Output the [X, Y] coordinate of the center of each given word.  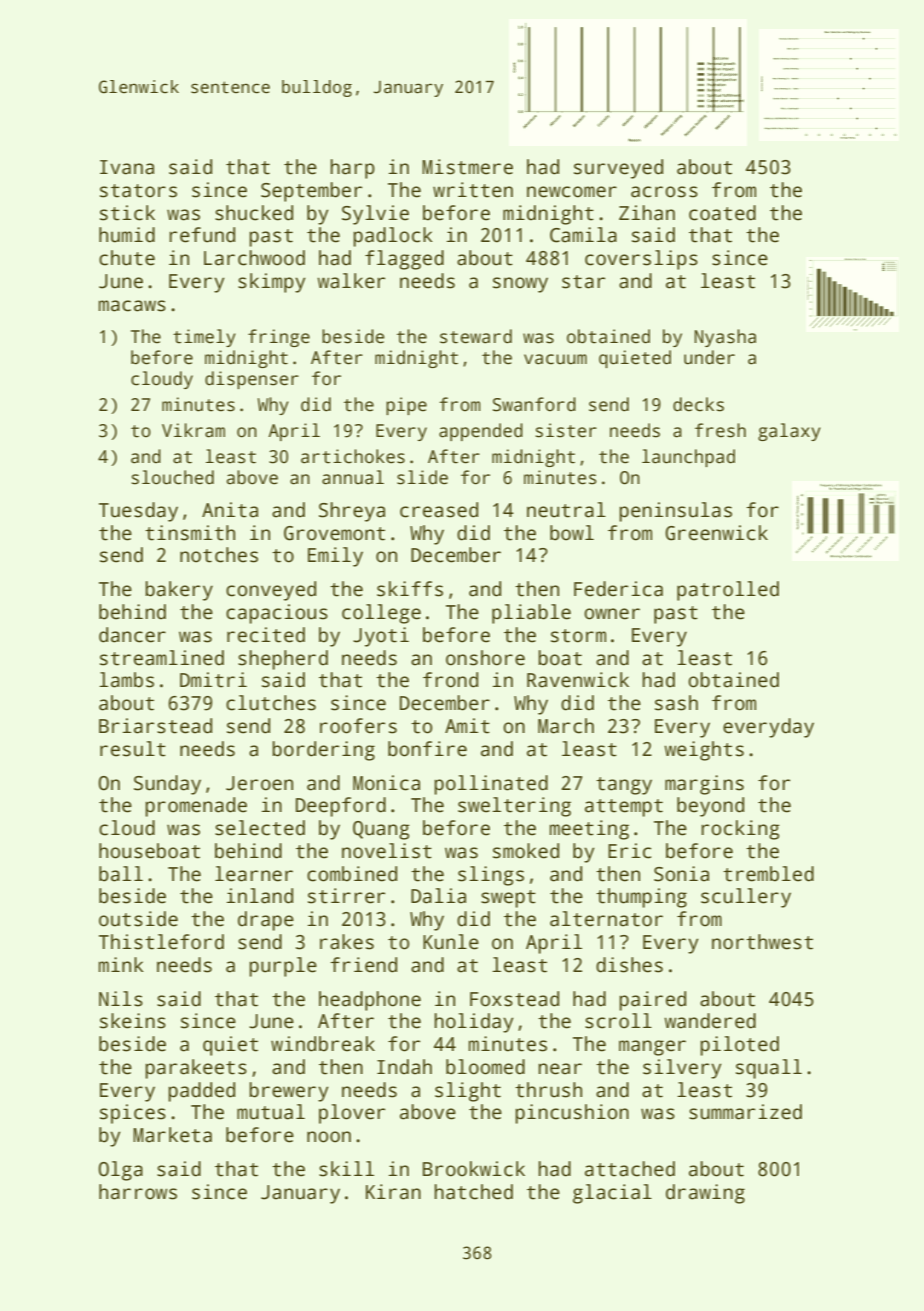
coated [722, 213]
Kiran [393, 1192]
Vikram [193, 430]
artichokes [353, 456]
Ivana [127, 167]
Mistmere [467, 167]
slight [468, 1092]
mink [121, 964]
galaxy [789, 432]
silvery [682, 1069]
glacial [612, 1194]
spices [133, 1114]
